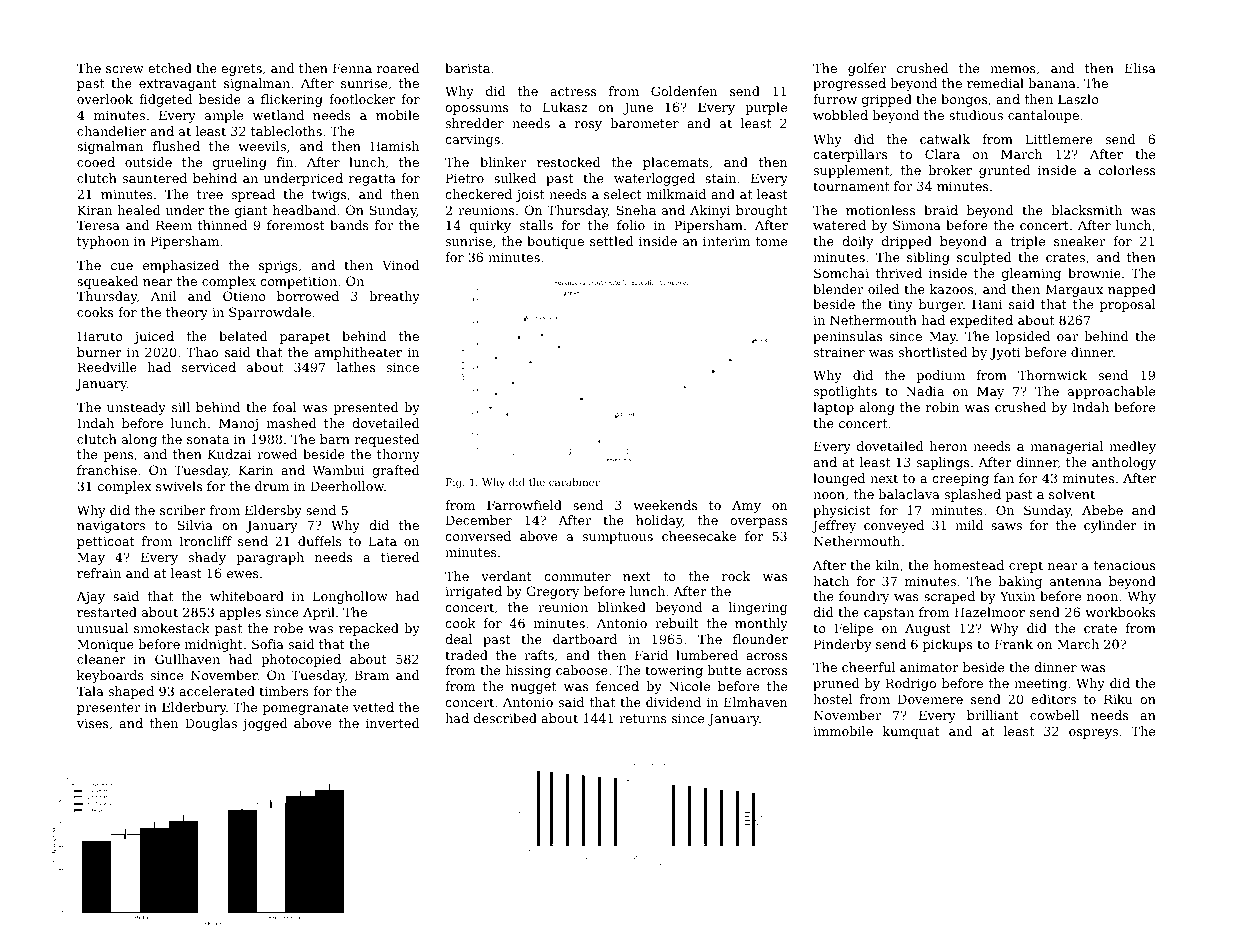  What do you see at coordinates (229, 454) in the screenshot?
I see `Kudzai` at bounding box center [229, 454].
